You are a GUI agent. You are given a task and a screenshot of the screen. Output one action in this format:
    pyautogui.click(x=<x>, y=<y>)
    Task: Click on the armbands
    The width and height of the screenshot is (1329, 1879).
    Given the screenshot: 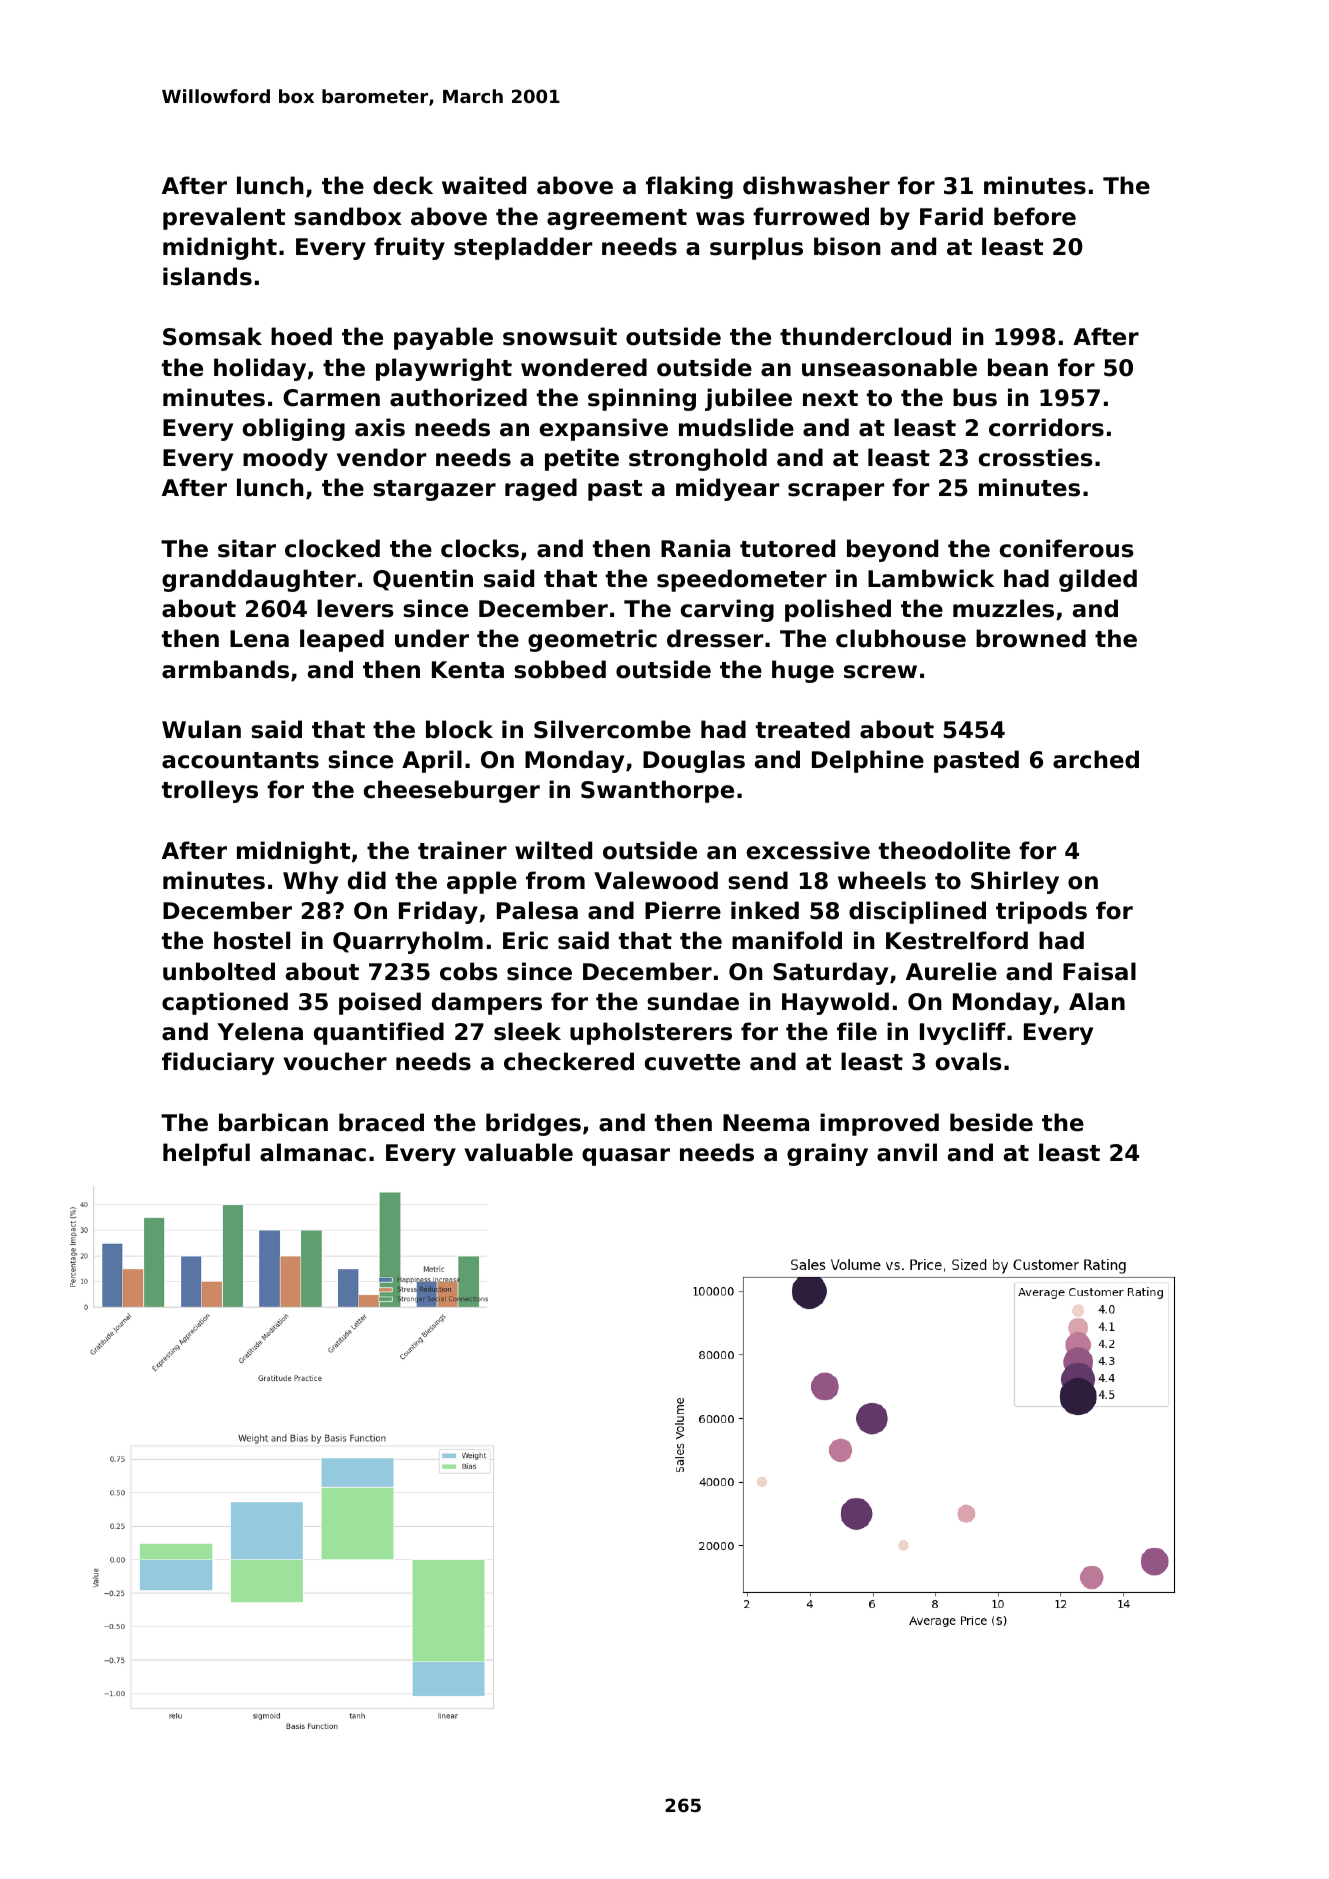 What is the action you would take?
    pyautogui.click(x=225, y=669)
